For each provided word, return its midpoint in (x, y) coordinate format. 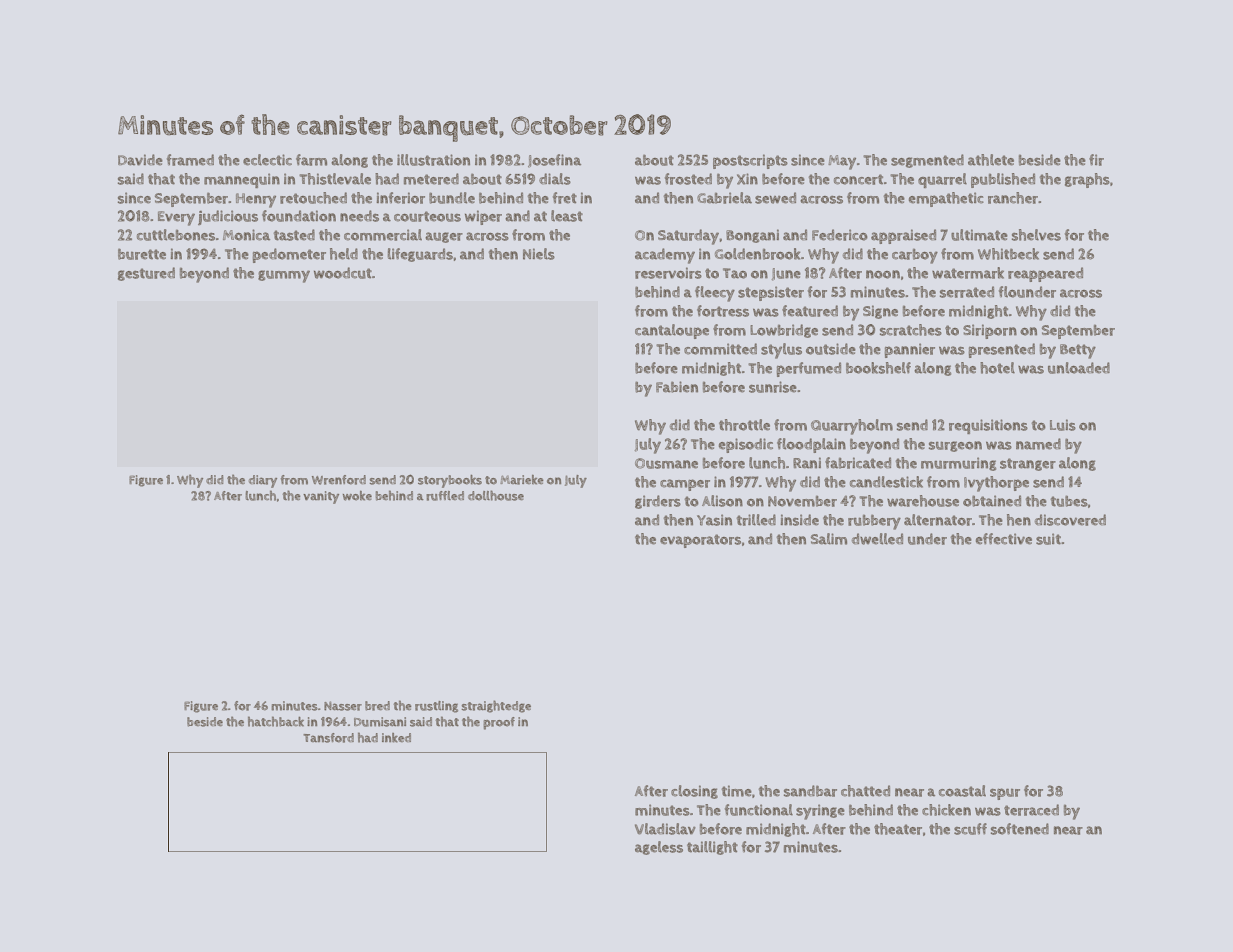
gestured (146, 274)
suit (1048, 539)
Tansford (328, 738)
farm (311, 160)
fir (1096, 160)
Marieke (522, 480)
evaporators (700, 541)
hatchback (276, 721)
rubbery (874, 522)
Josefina (554, 161)
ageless (659, 848)
